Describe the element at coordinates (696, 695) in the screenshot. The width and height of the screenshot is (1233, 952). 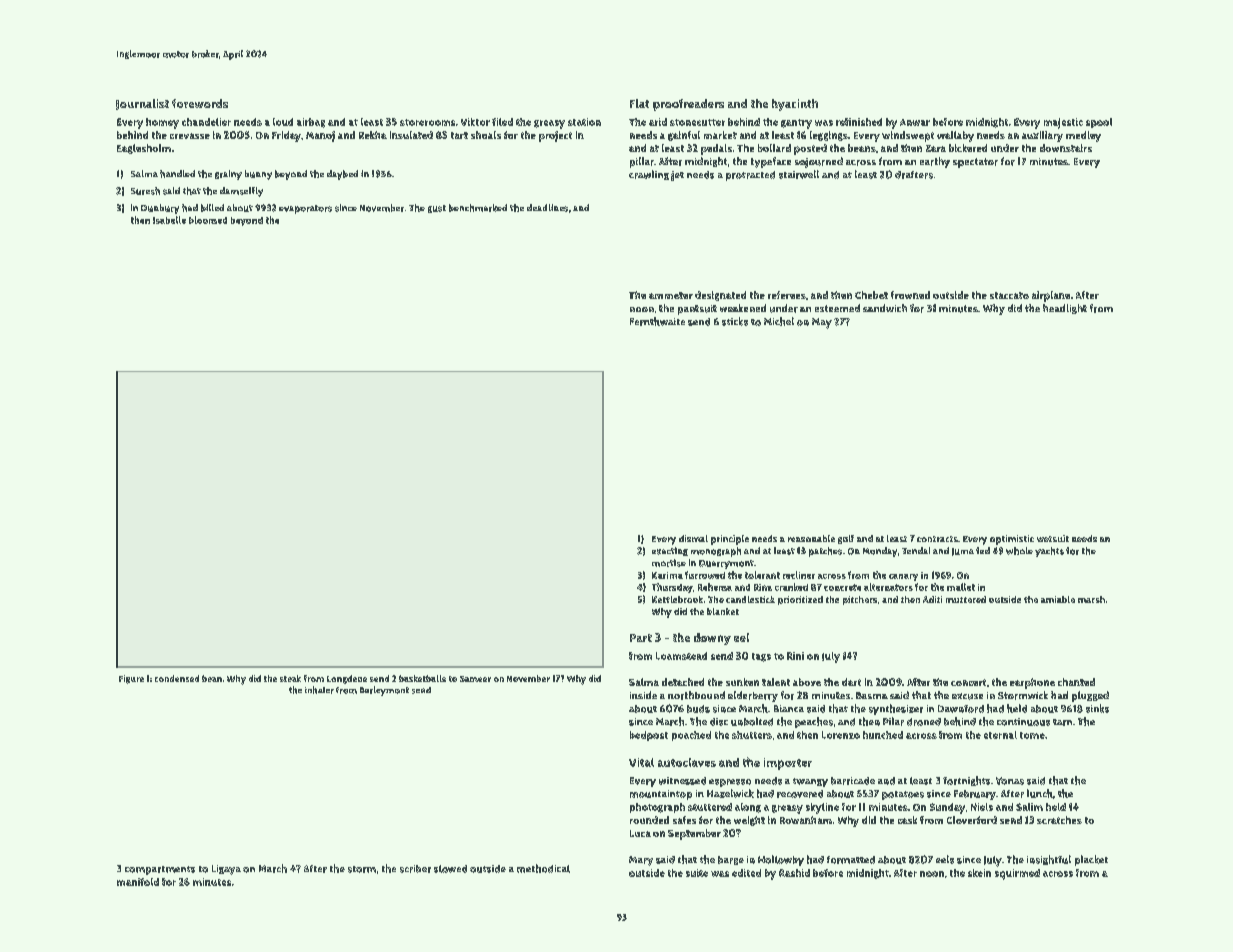
I see `northbound` at that location.
